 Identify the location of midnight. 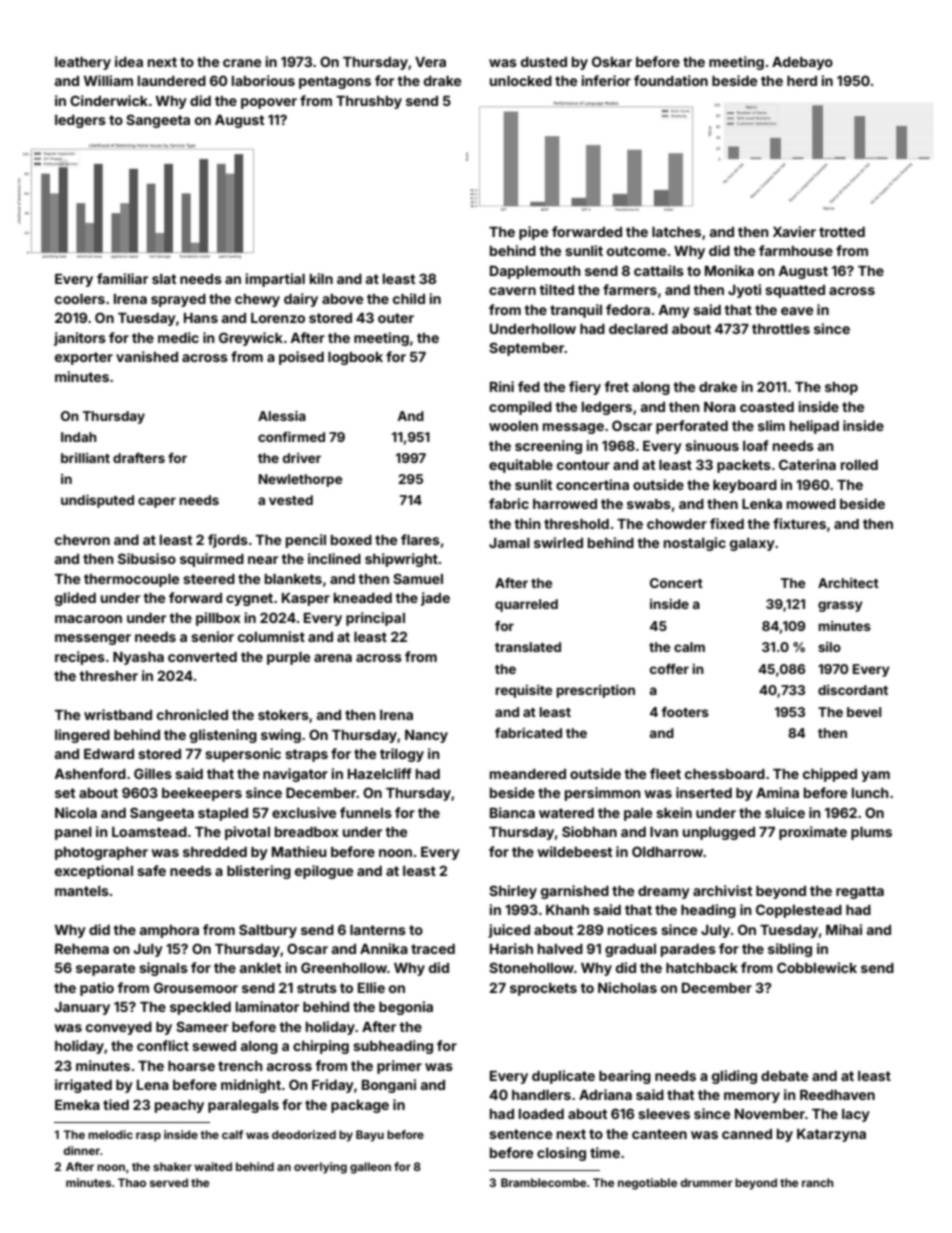
(251, 1086).
